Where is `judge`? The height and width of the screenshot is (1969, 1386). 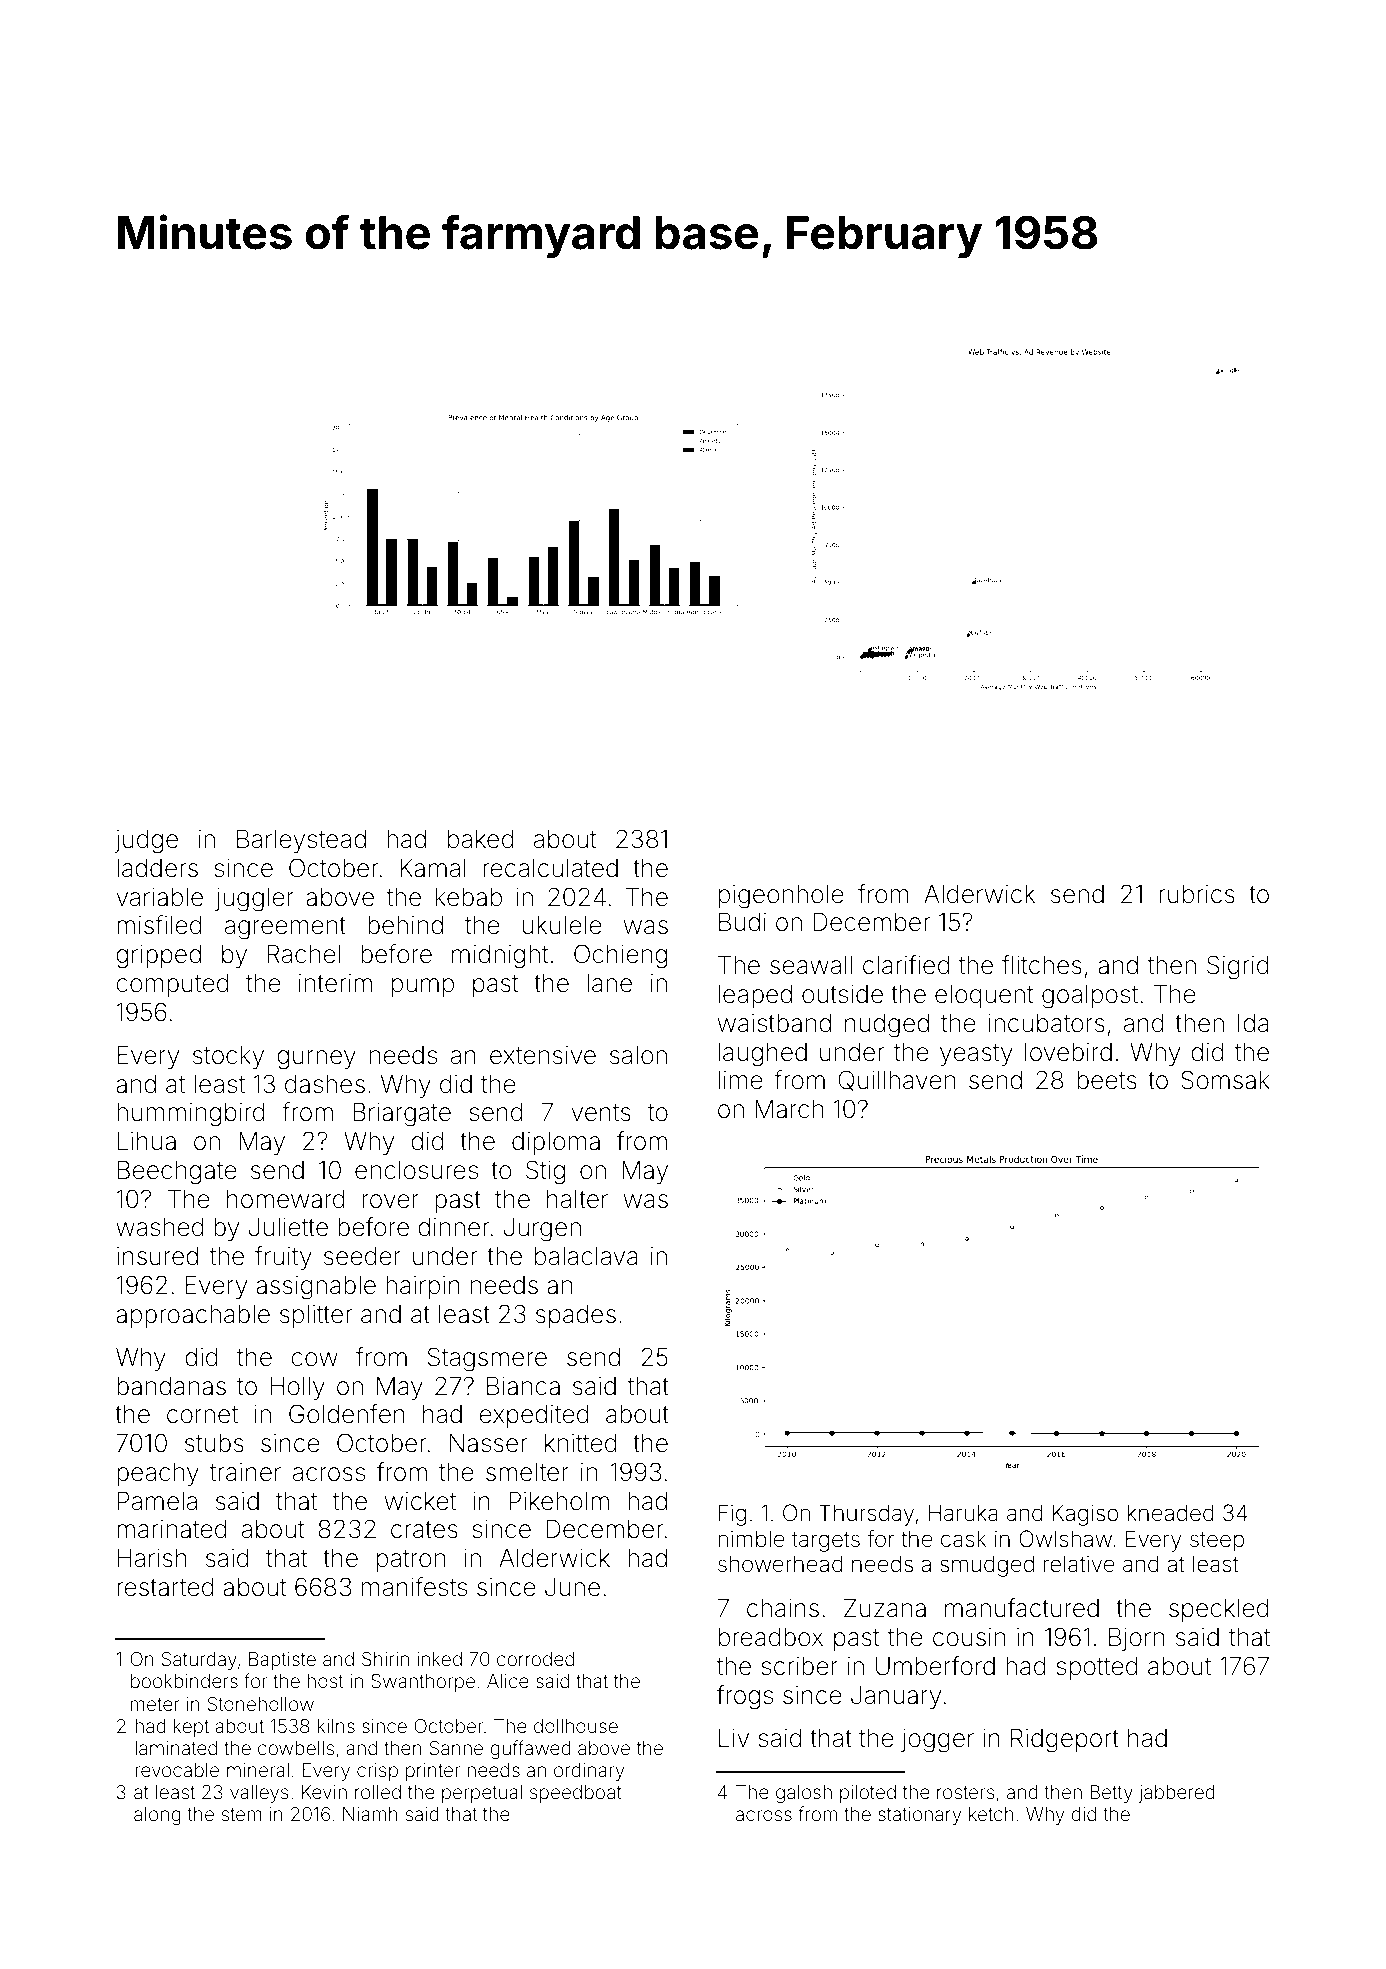
judge is located at coordinates (146, 842).
